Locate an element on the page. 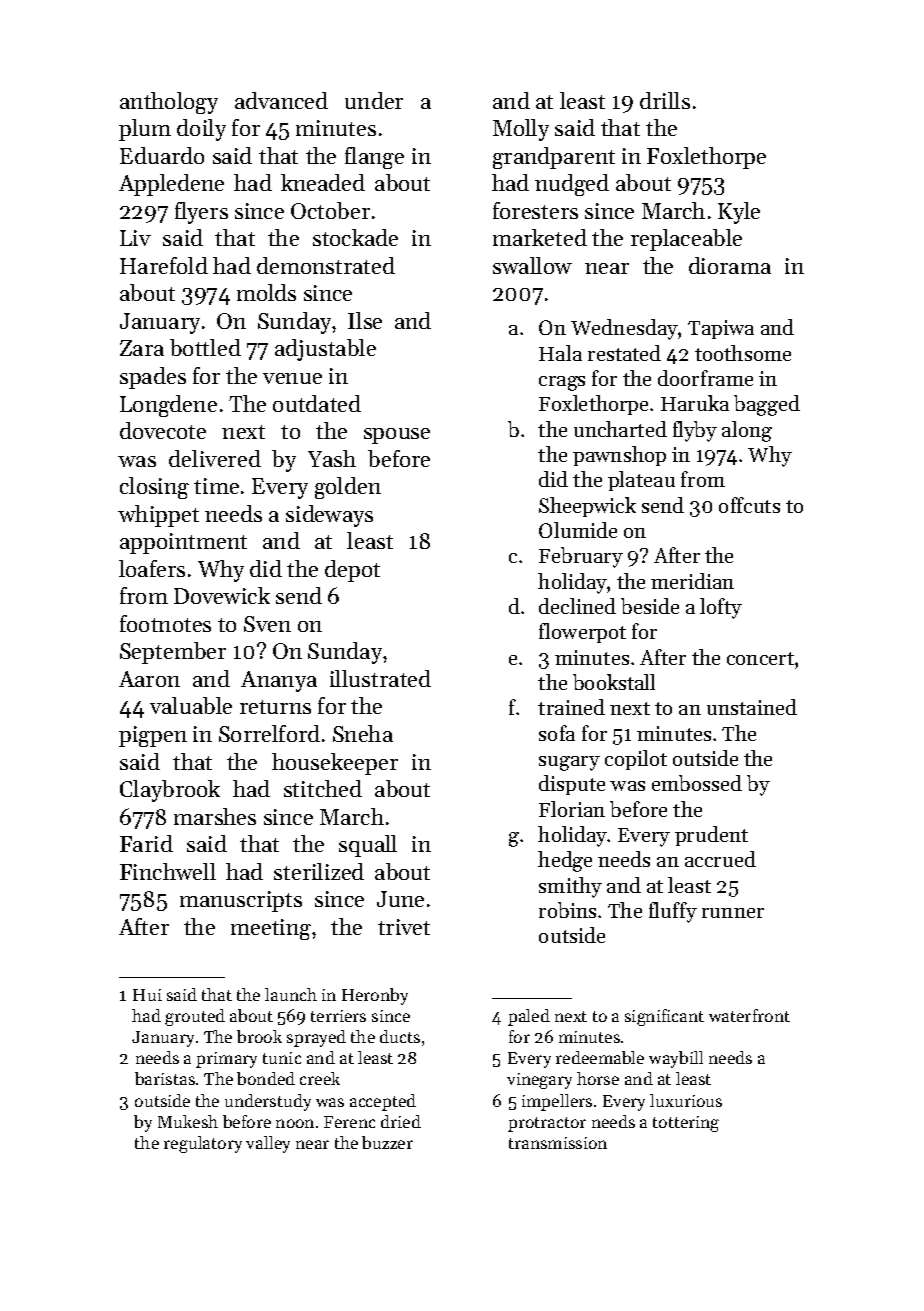 The image size is (924, 1311). transmission is located at coordinates (558, 1143).
